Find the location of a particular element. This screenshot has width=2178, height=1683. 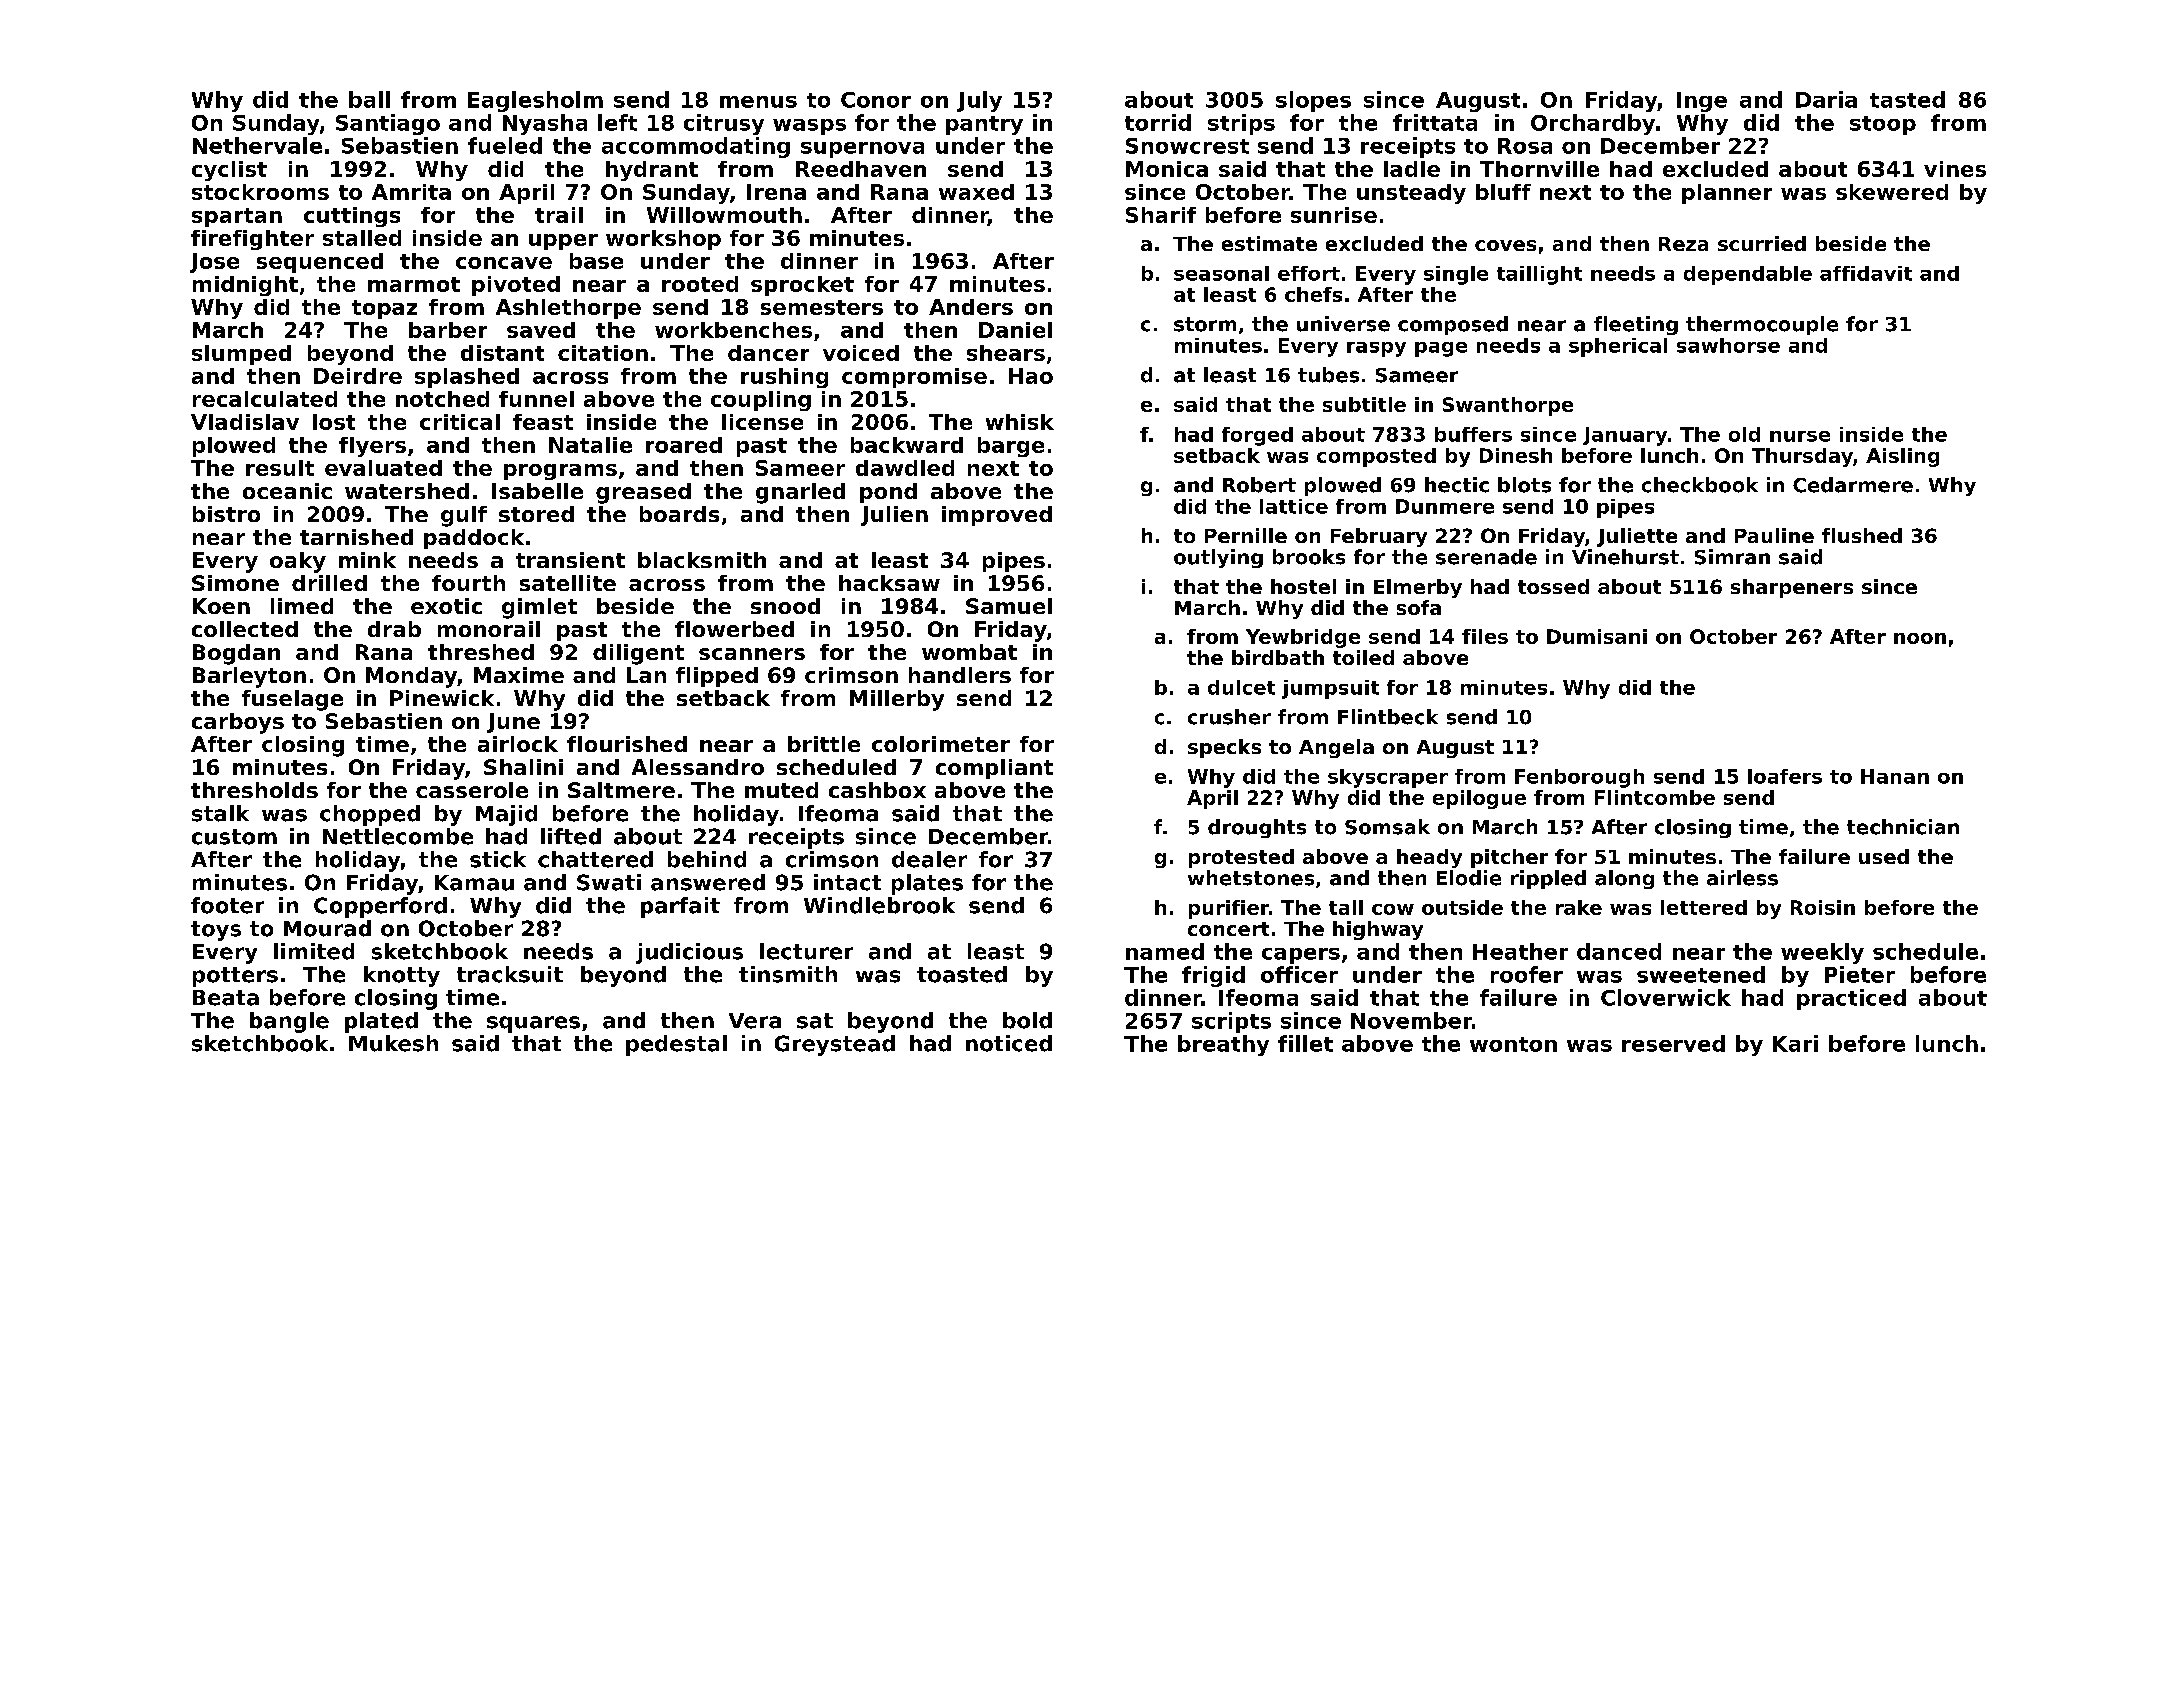

pitcher is located at coordinates (1509, 858).
